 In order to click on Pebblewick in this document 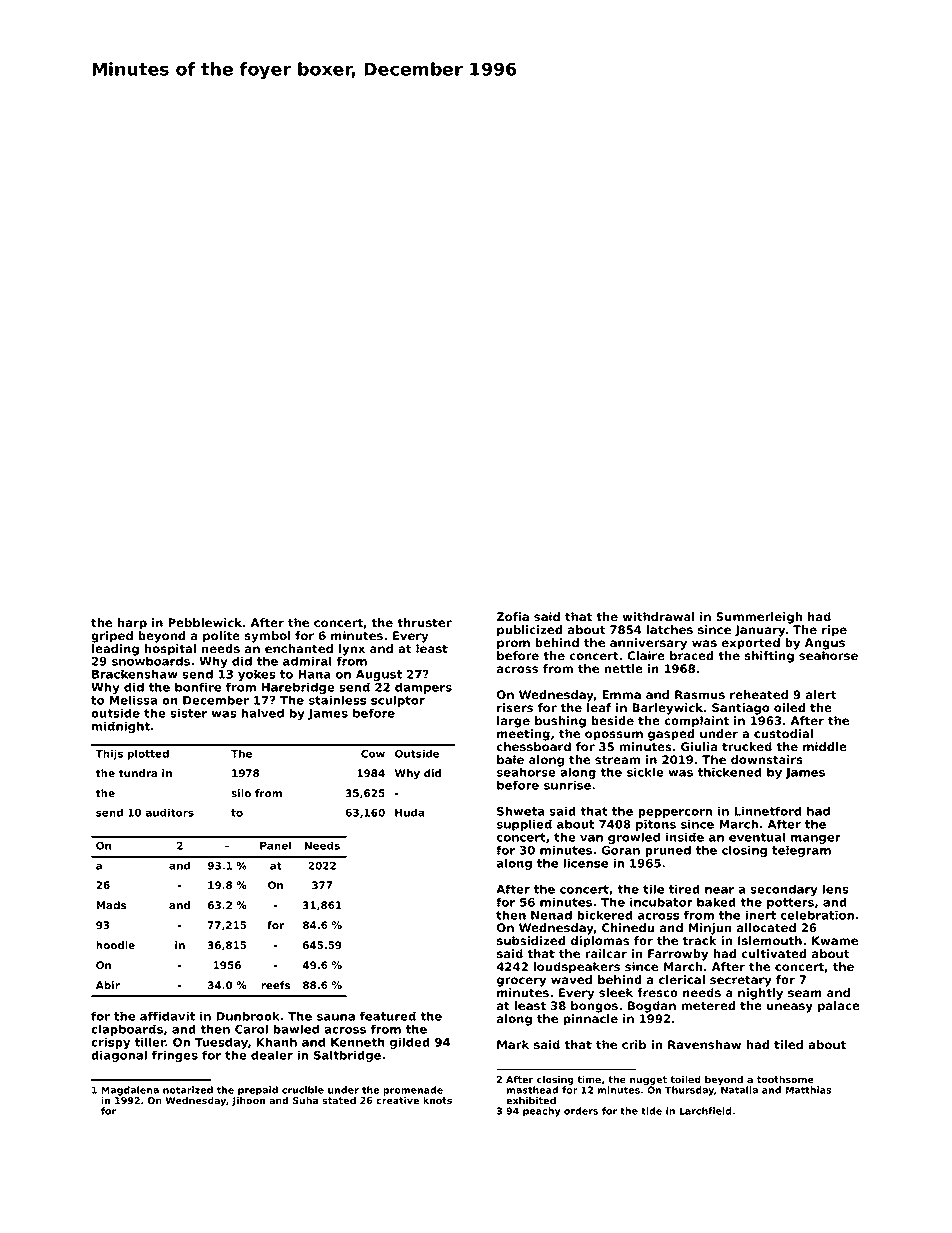, I will do `click(205, 622)`.
